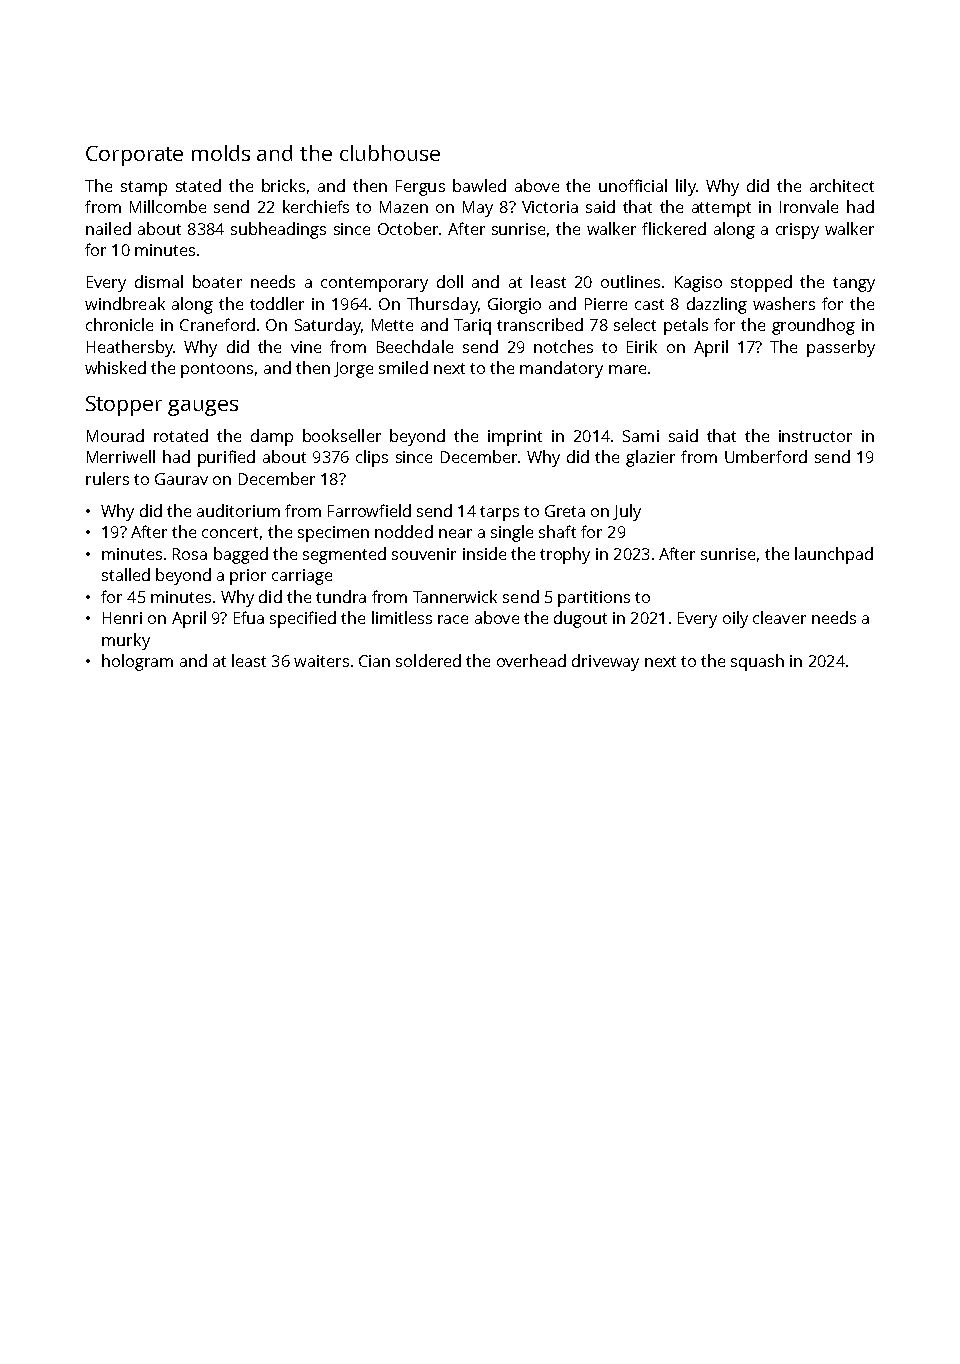 The width and height of the screenshot is (960, 1364). What do you see at coordinates (784, 303) in the screenshot?
I see `washers` at bounding box center [784, 303].
